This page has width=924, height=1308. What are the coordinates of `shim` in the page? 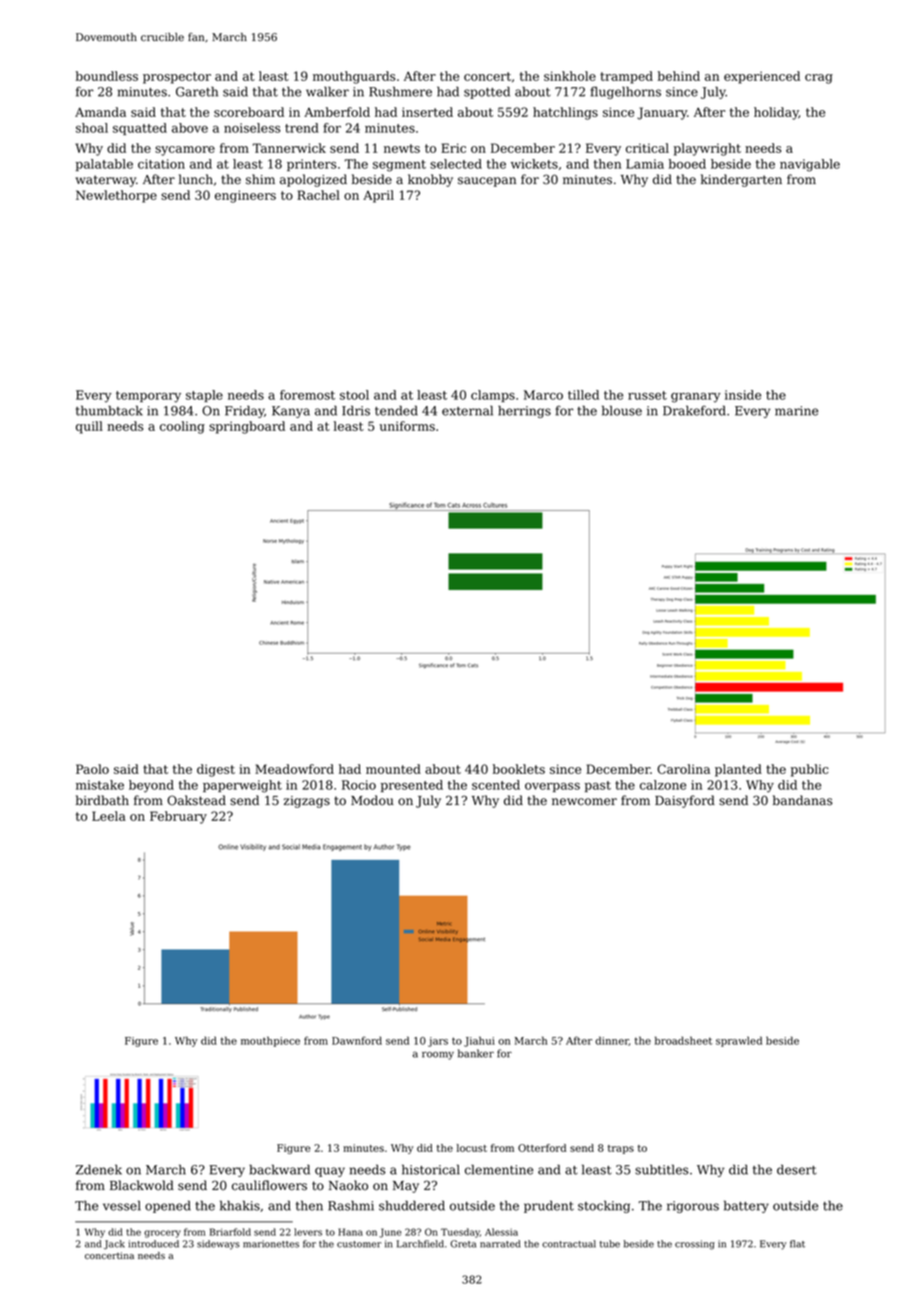 It's located at (260, 179).
